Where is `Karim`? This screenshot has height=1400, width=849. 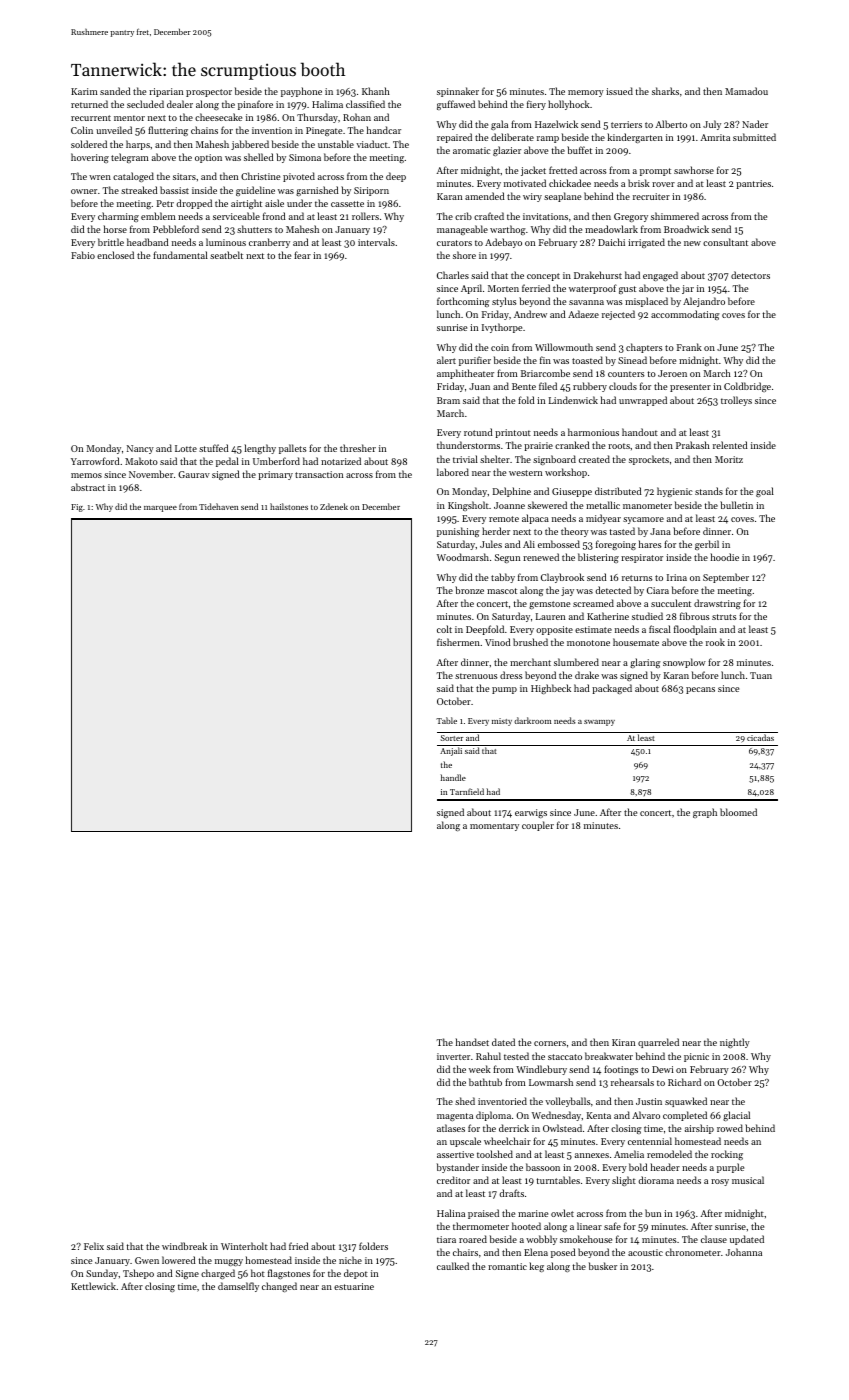
Karim is located at coordinates (84, 91).
